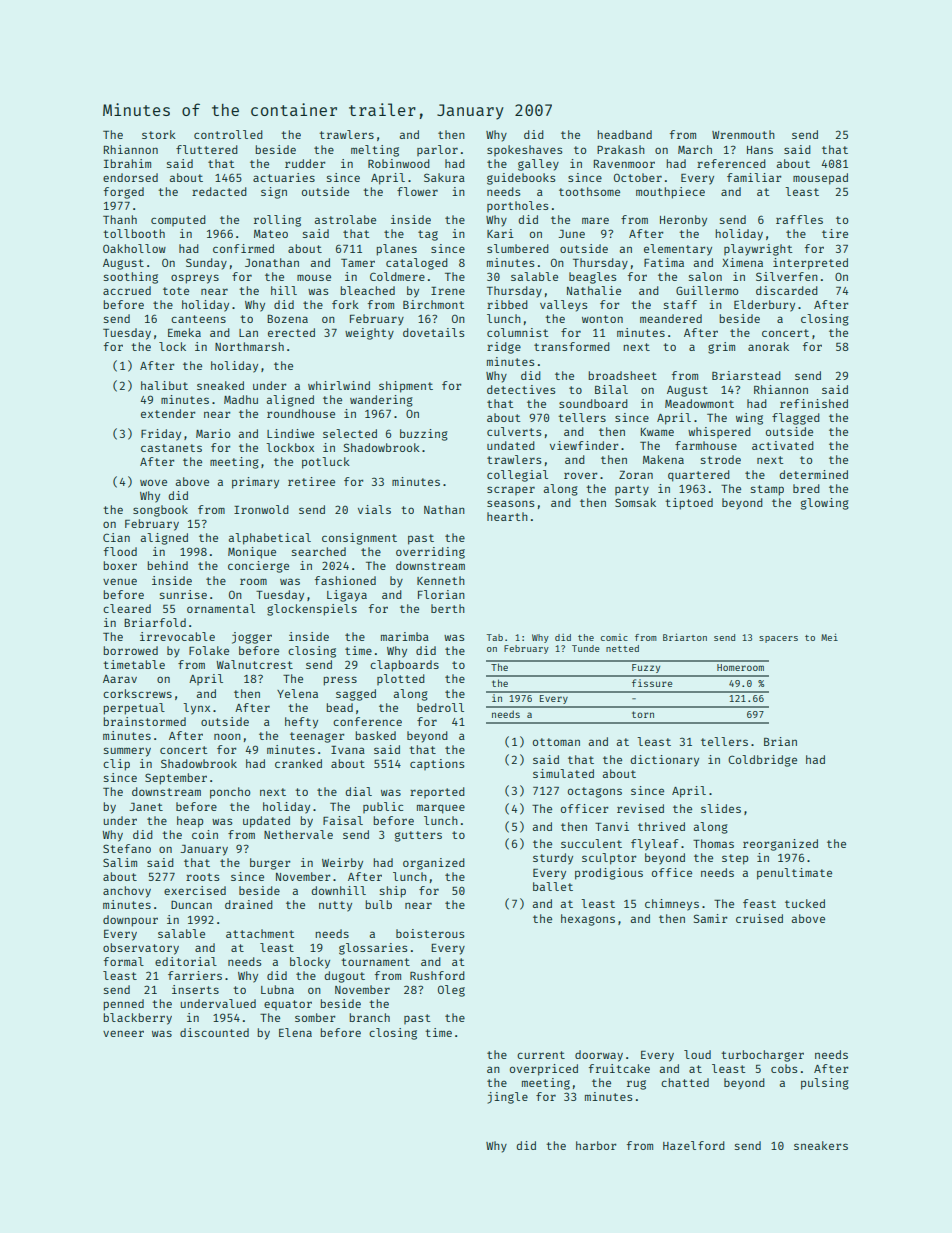 The image size is (952, 1233). What do you see at coordinates (191, 905) in the page?
I see `Duncan` at bounding box center [191, 905].
